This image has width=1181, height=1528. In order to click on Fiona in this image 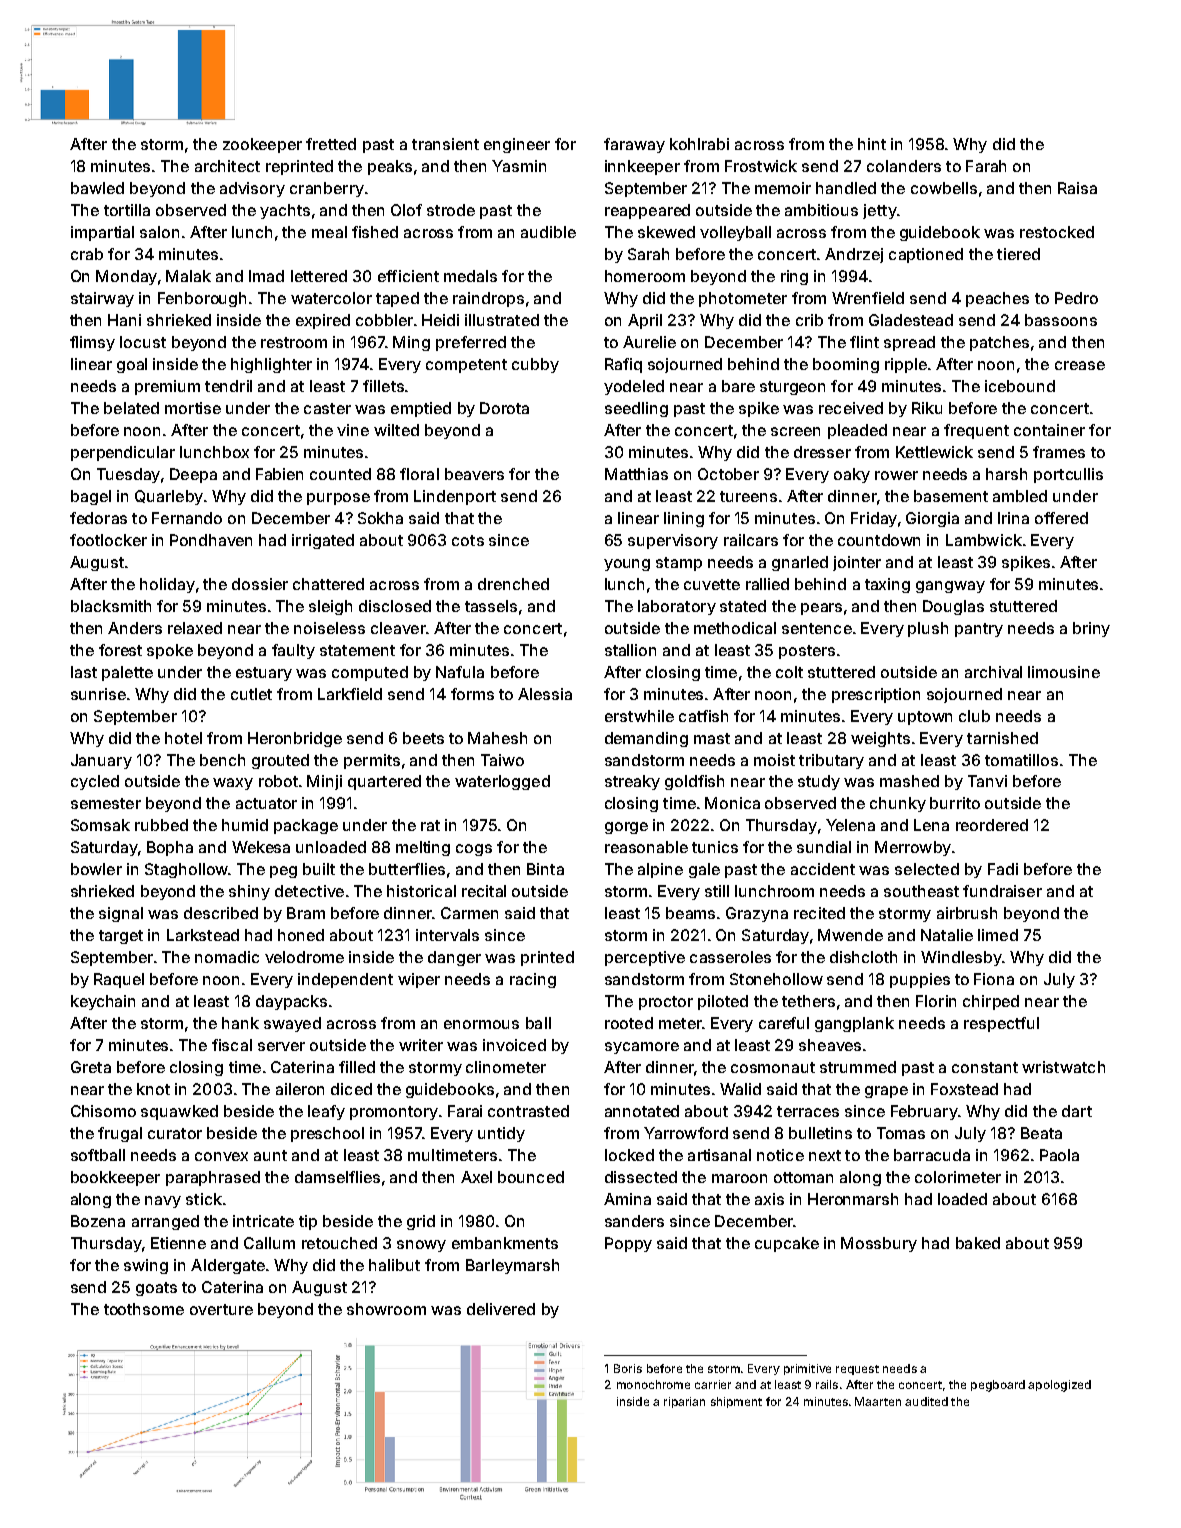, I will do `click(994, 979)`.
